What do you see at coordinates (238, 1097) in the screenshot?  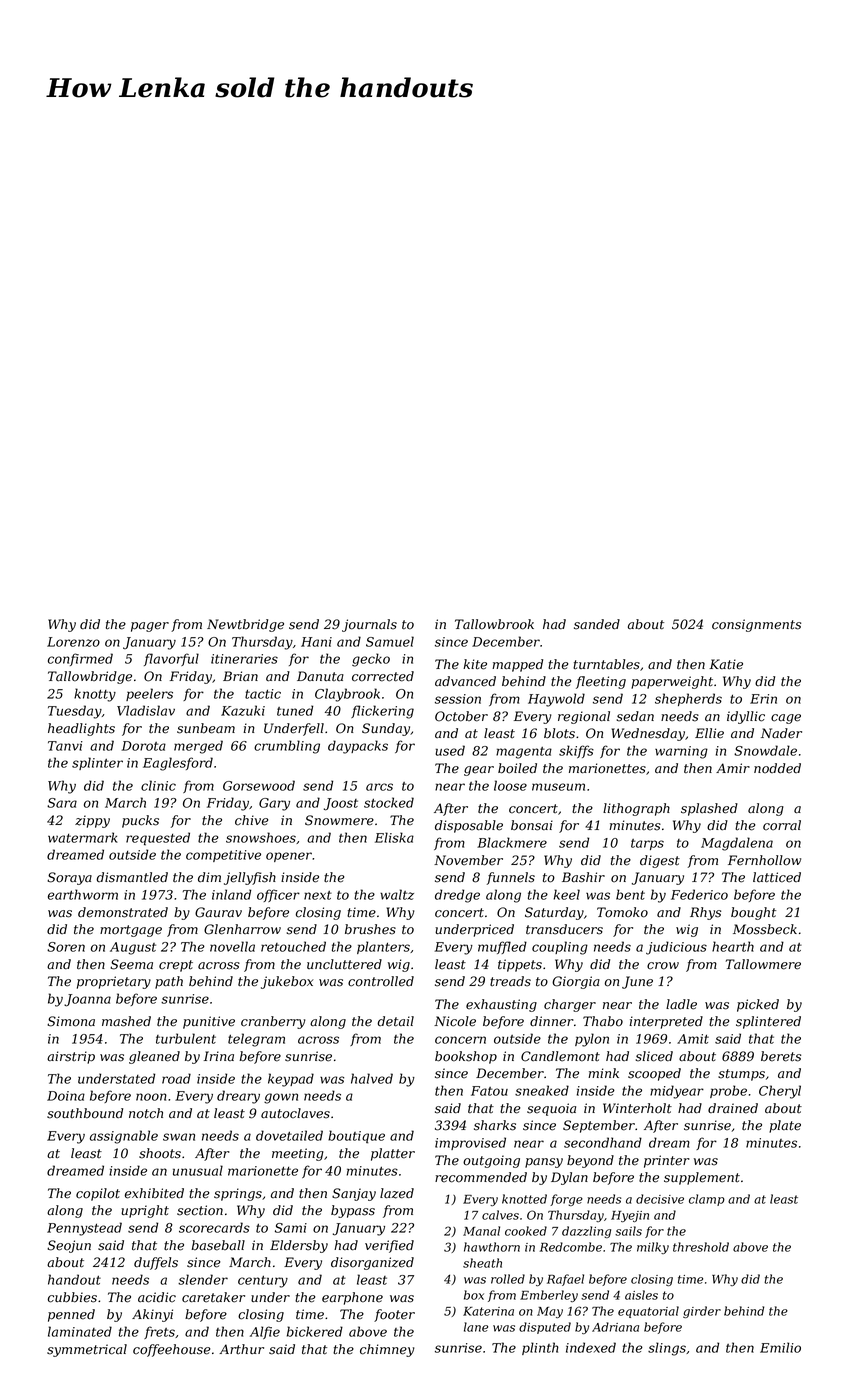 I see `dreary` at bounding box center [238, 1097].
